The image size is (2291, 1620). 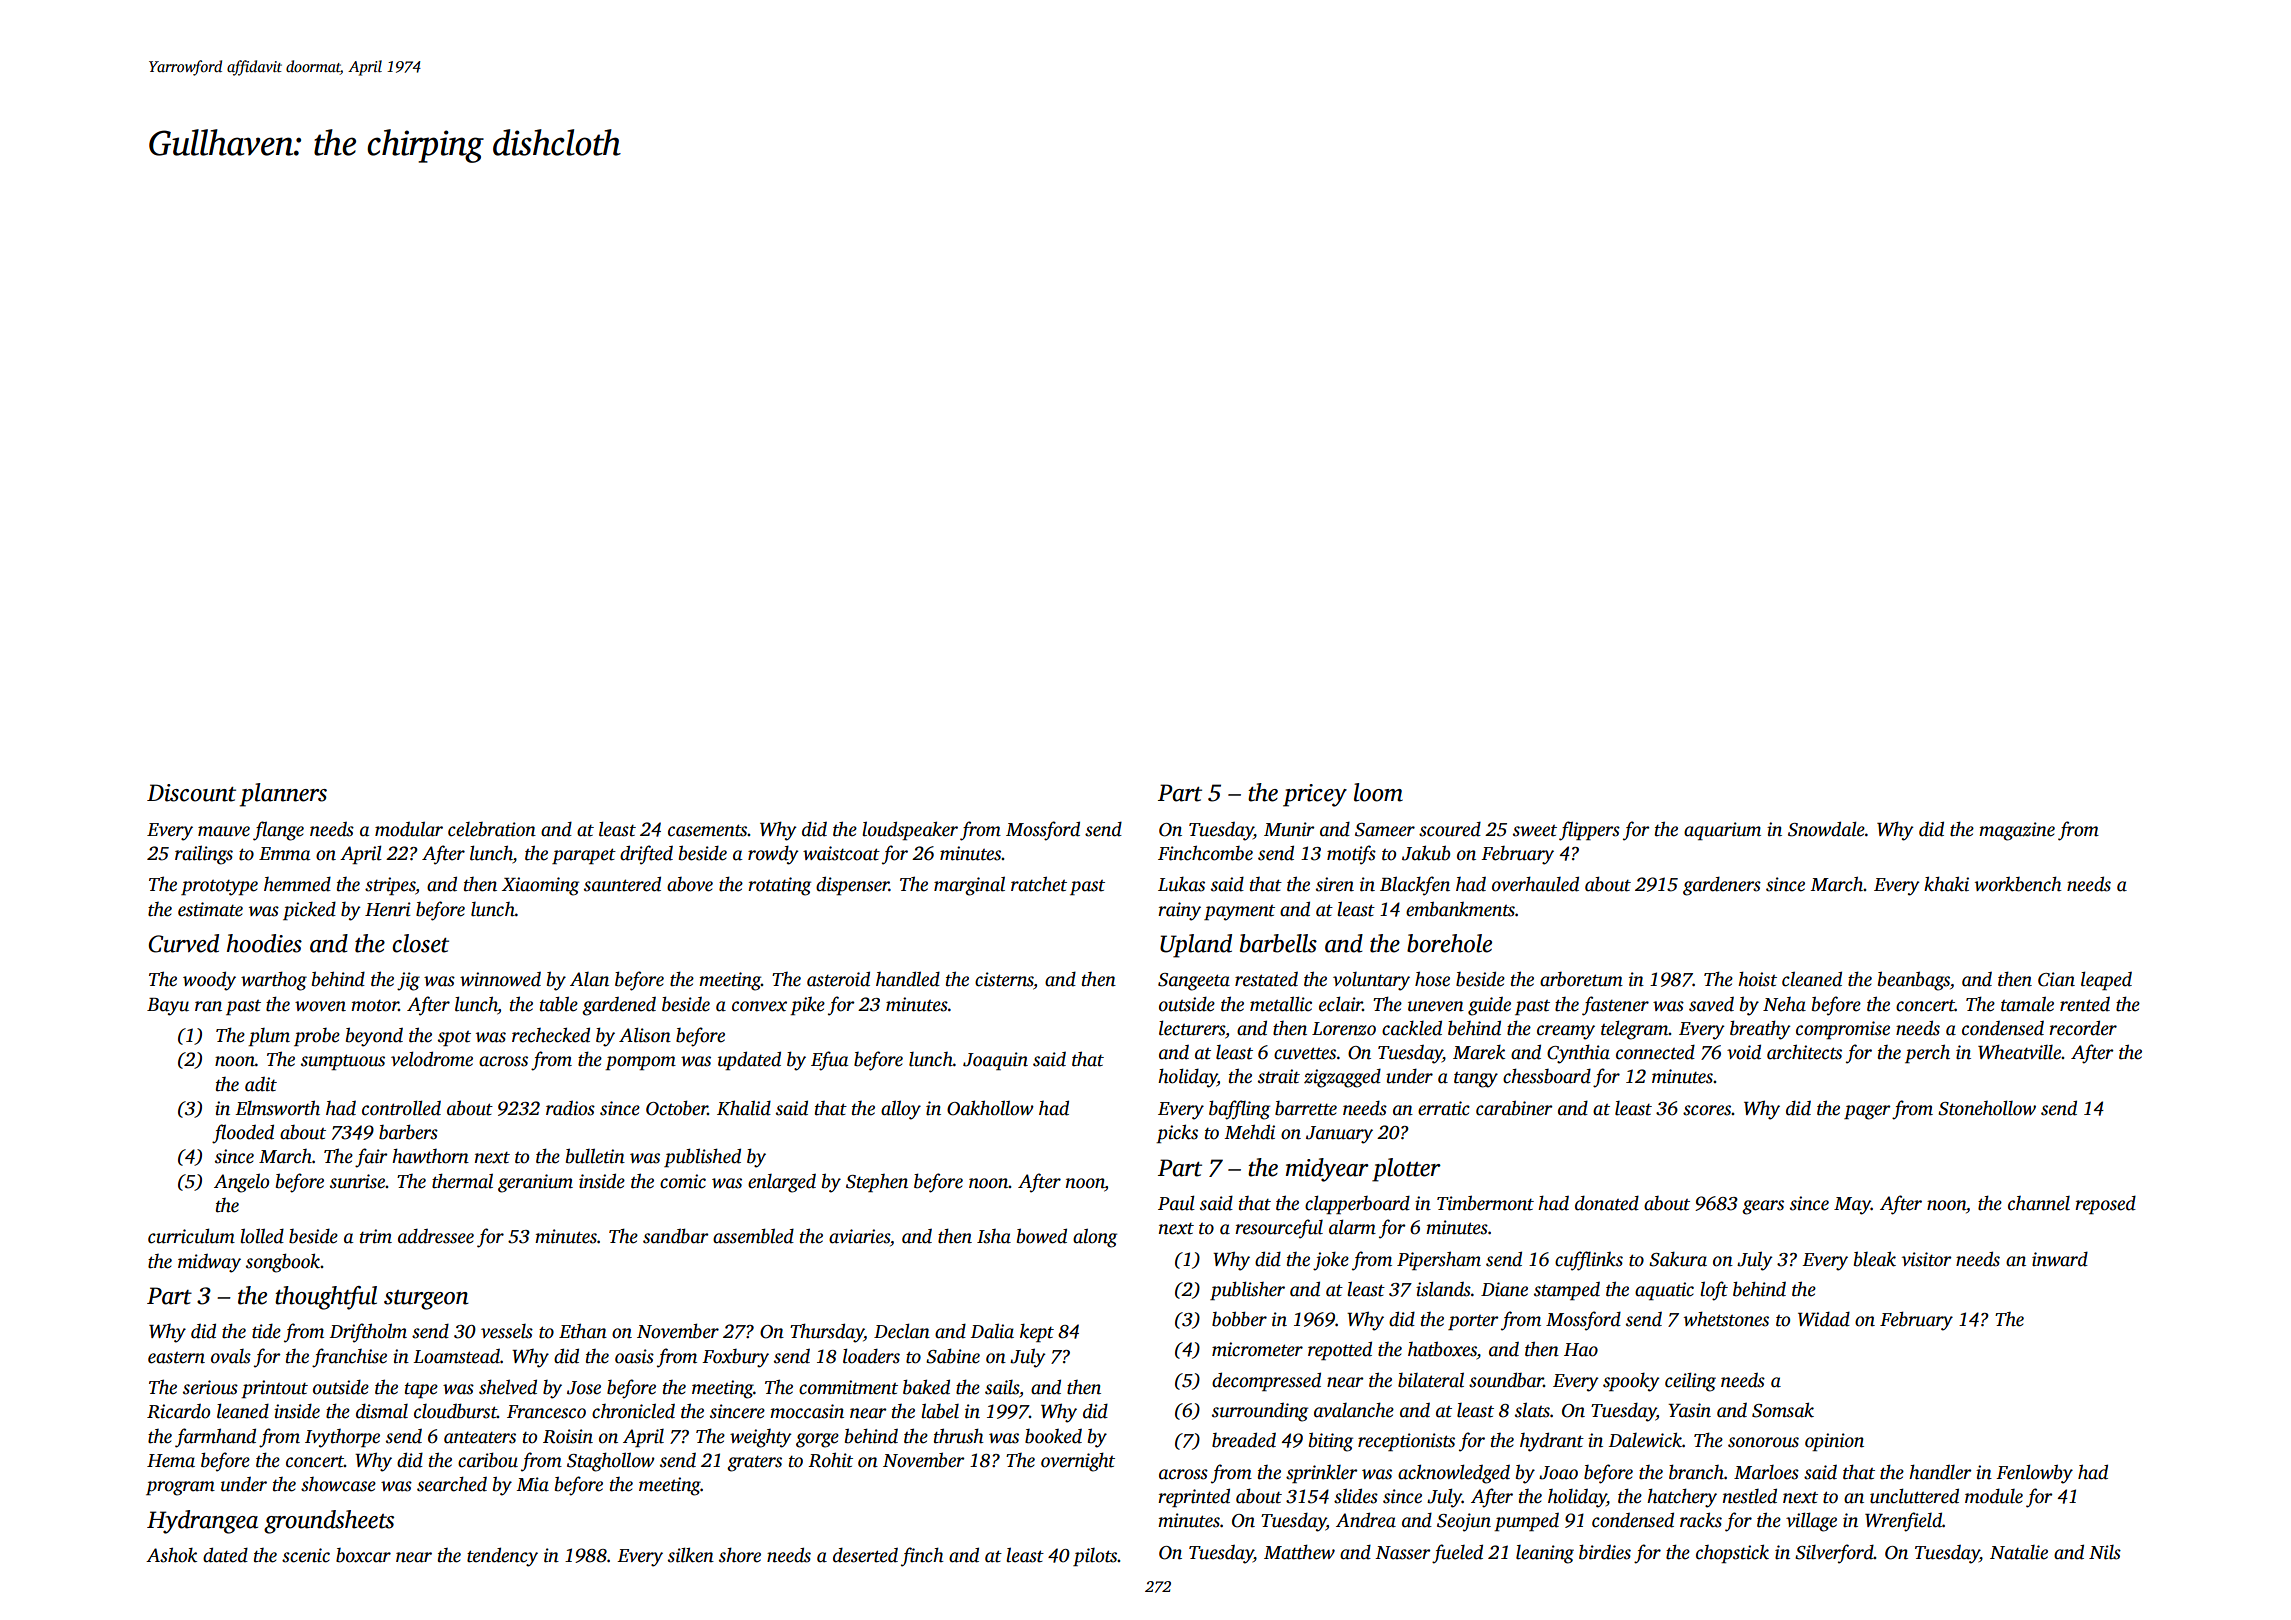 I want to click on pager, so click(x=1867, y=1112).
